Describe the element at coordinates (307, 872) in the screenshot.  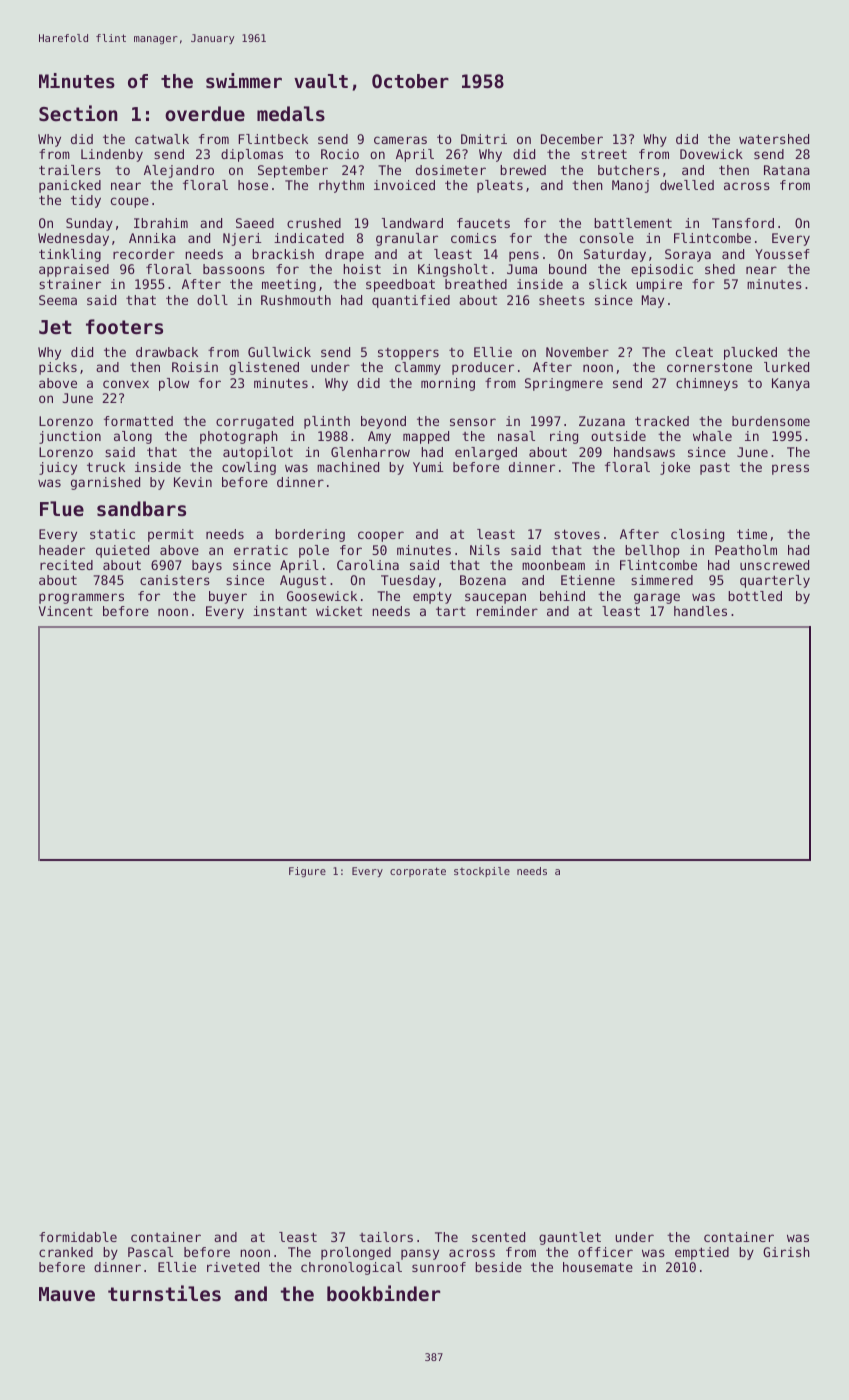
I see `Figure` at that location.
